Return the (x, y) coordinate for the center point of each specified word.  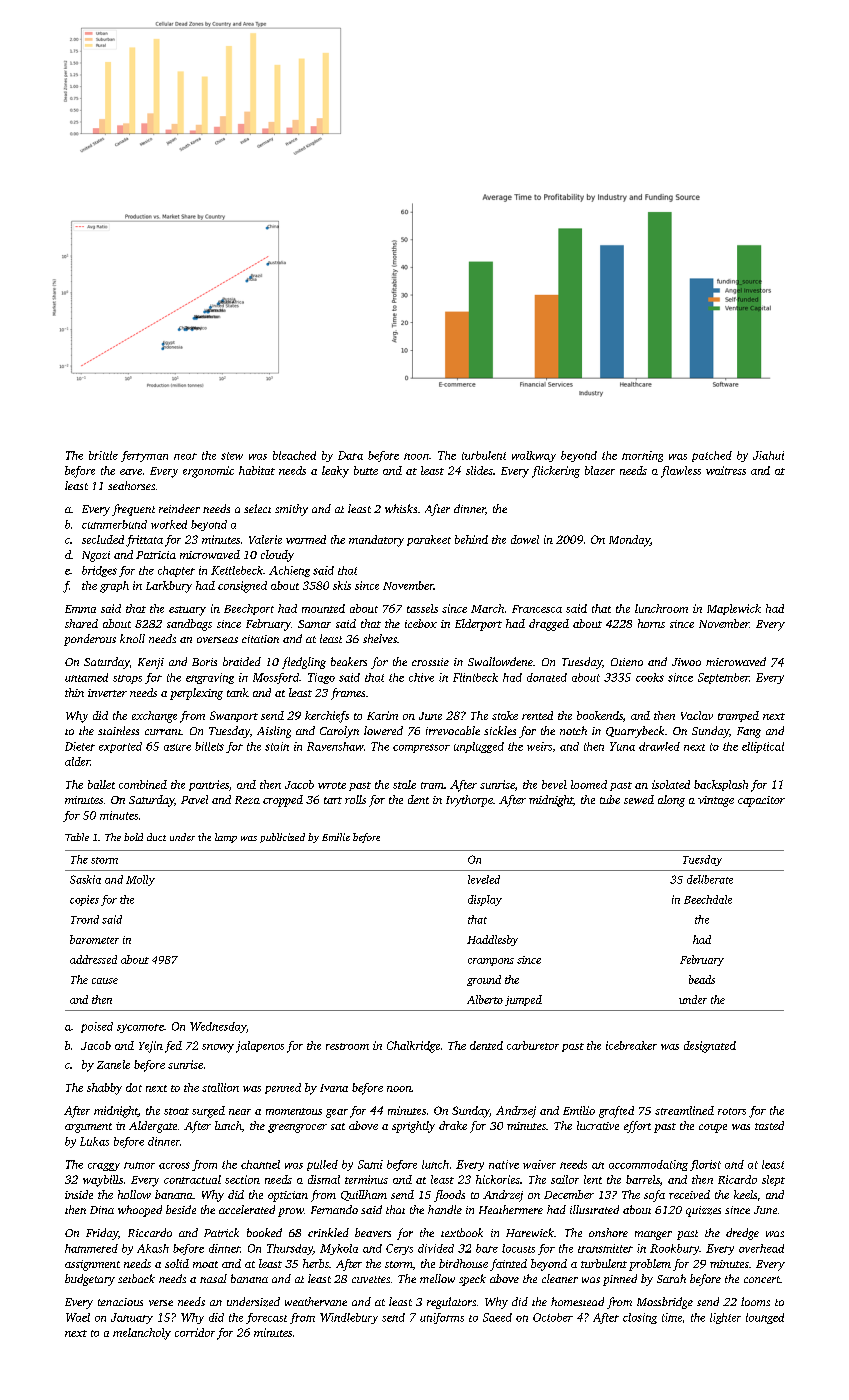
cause (105, 981)
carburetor (533, 1045)
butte (366, 470)
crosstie (430, 662)
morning (642, 456)
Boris (204, 662)
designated (710, 1047)
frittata (144, 541)
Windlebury (349, 1318)
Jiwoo (686, 662)
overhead (761, 1248)
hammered (91, 1248)
